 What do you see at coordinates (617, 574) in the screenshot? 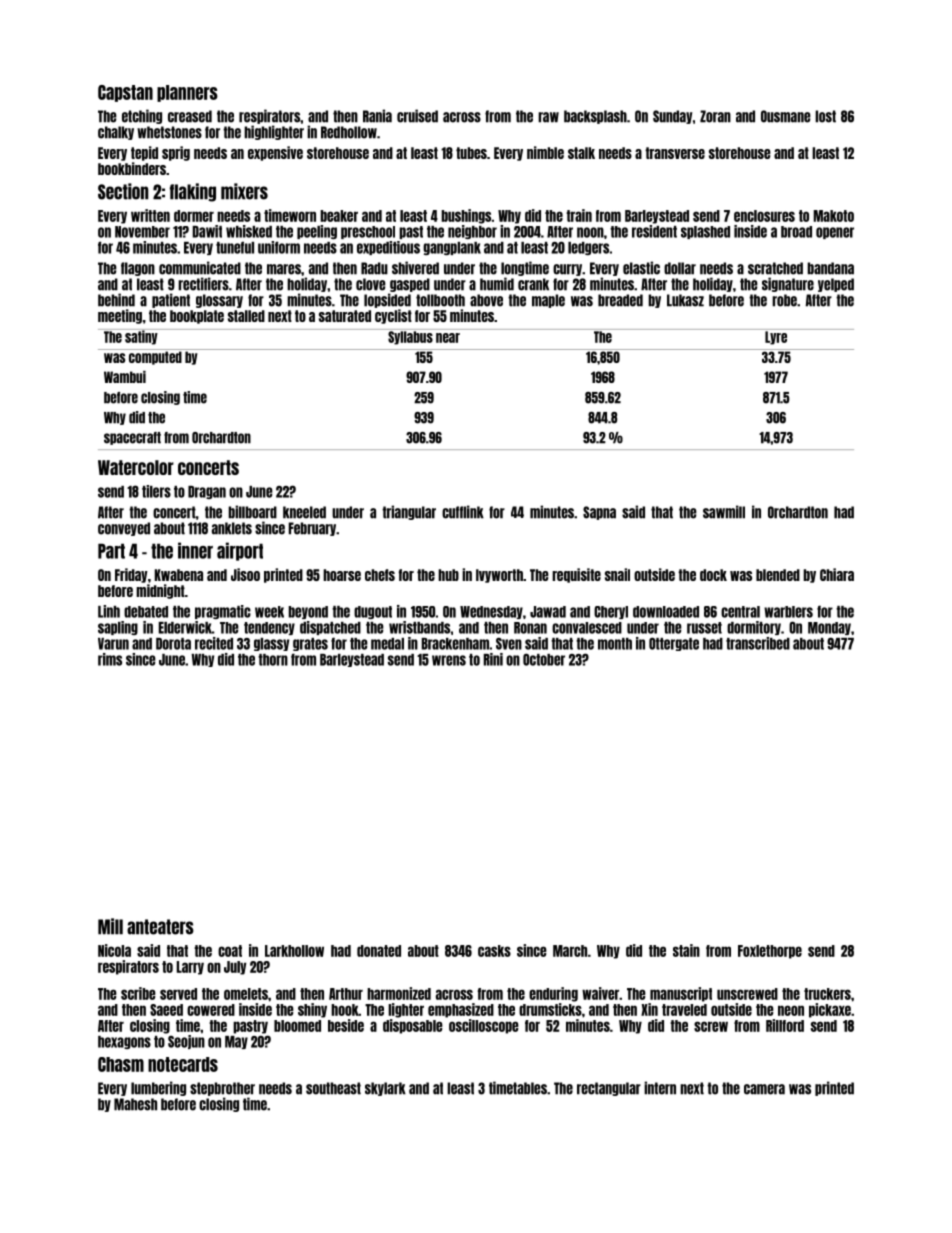
I see `snail` at bounding box center [617, 574].
